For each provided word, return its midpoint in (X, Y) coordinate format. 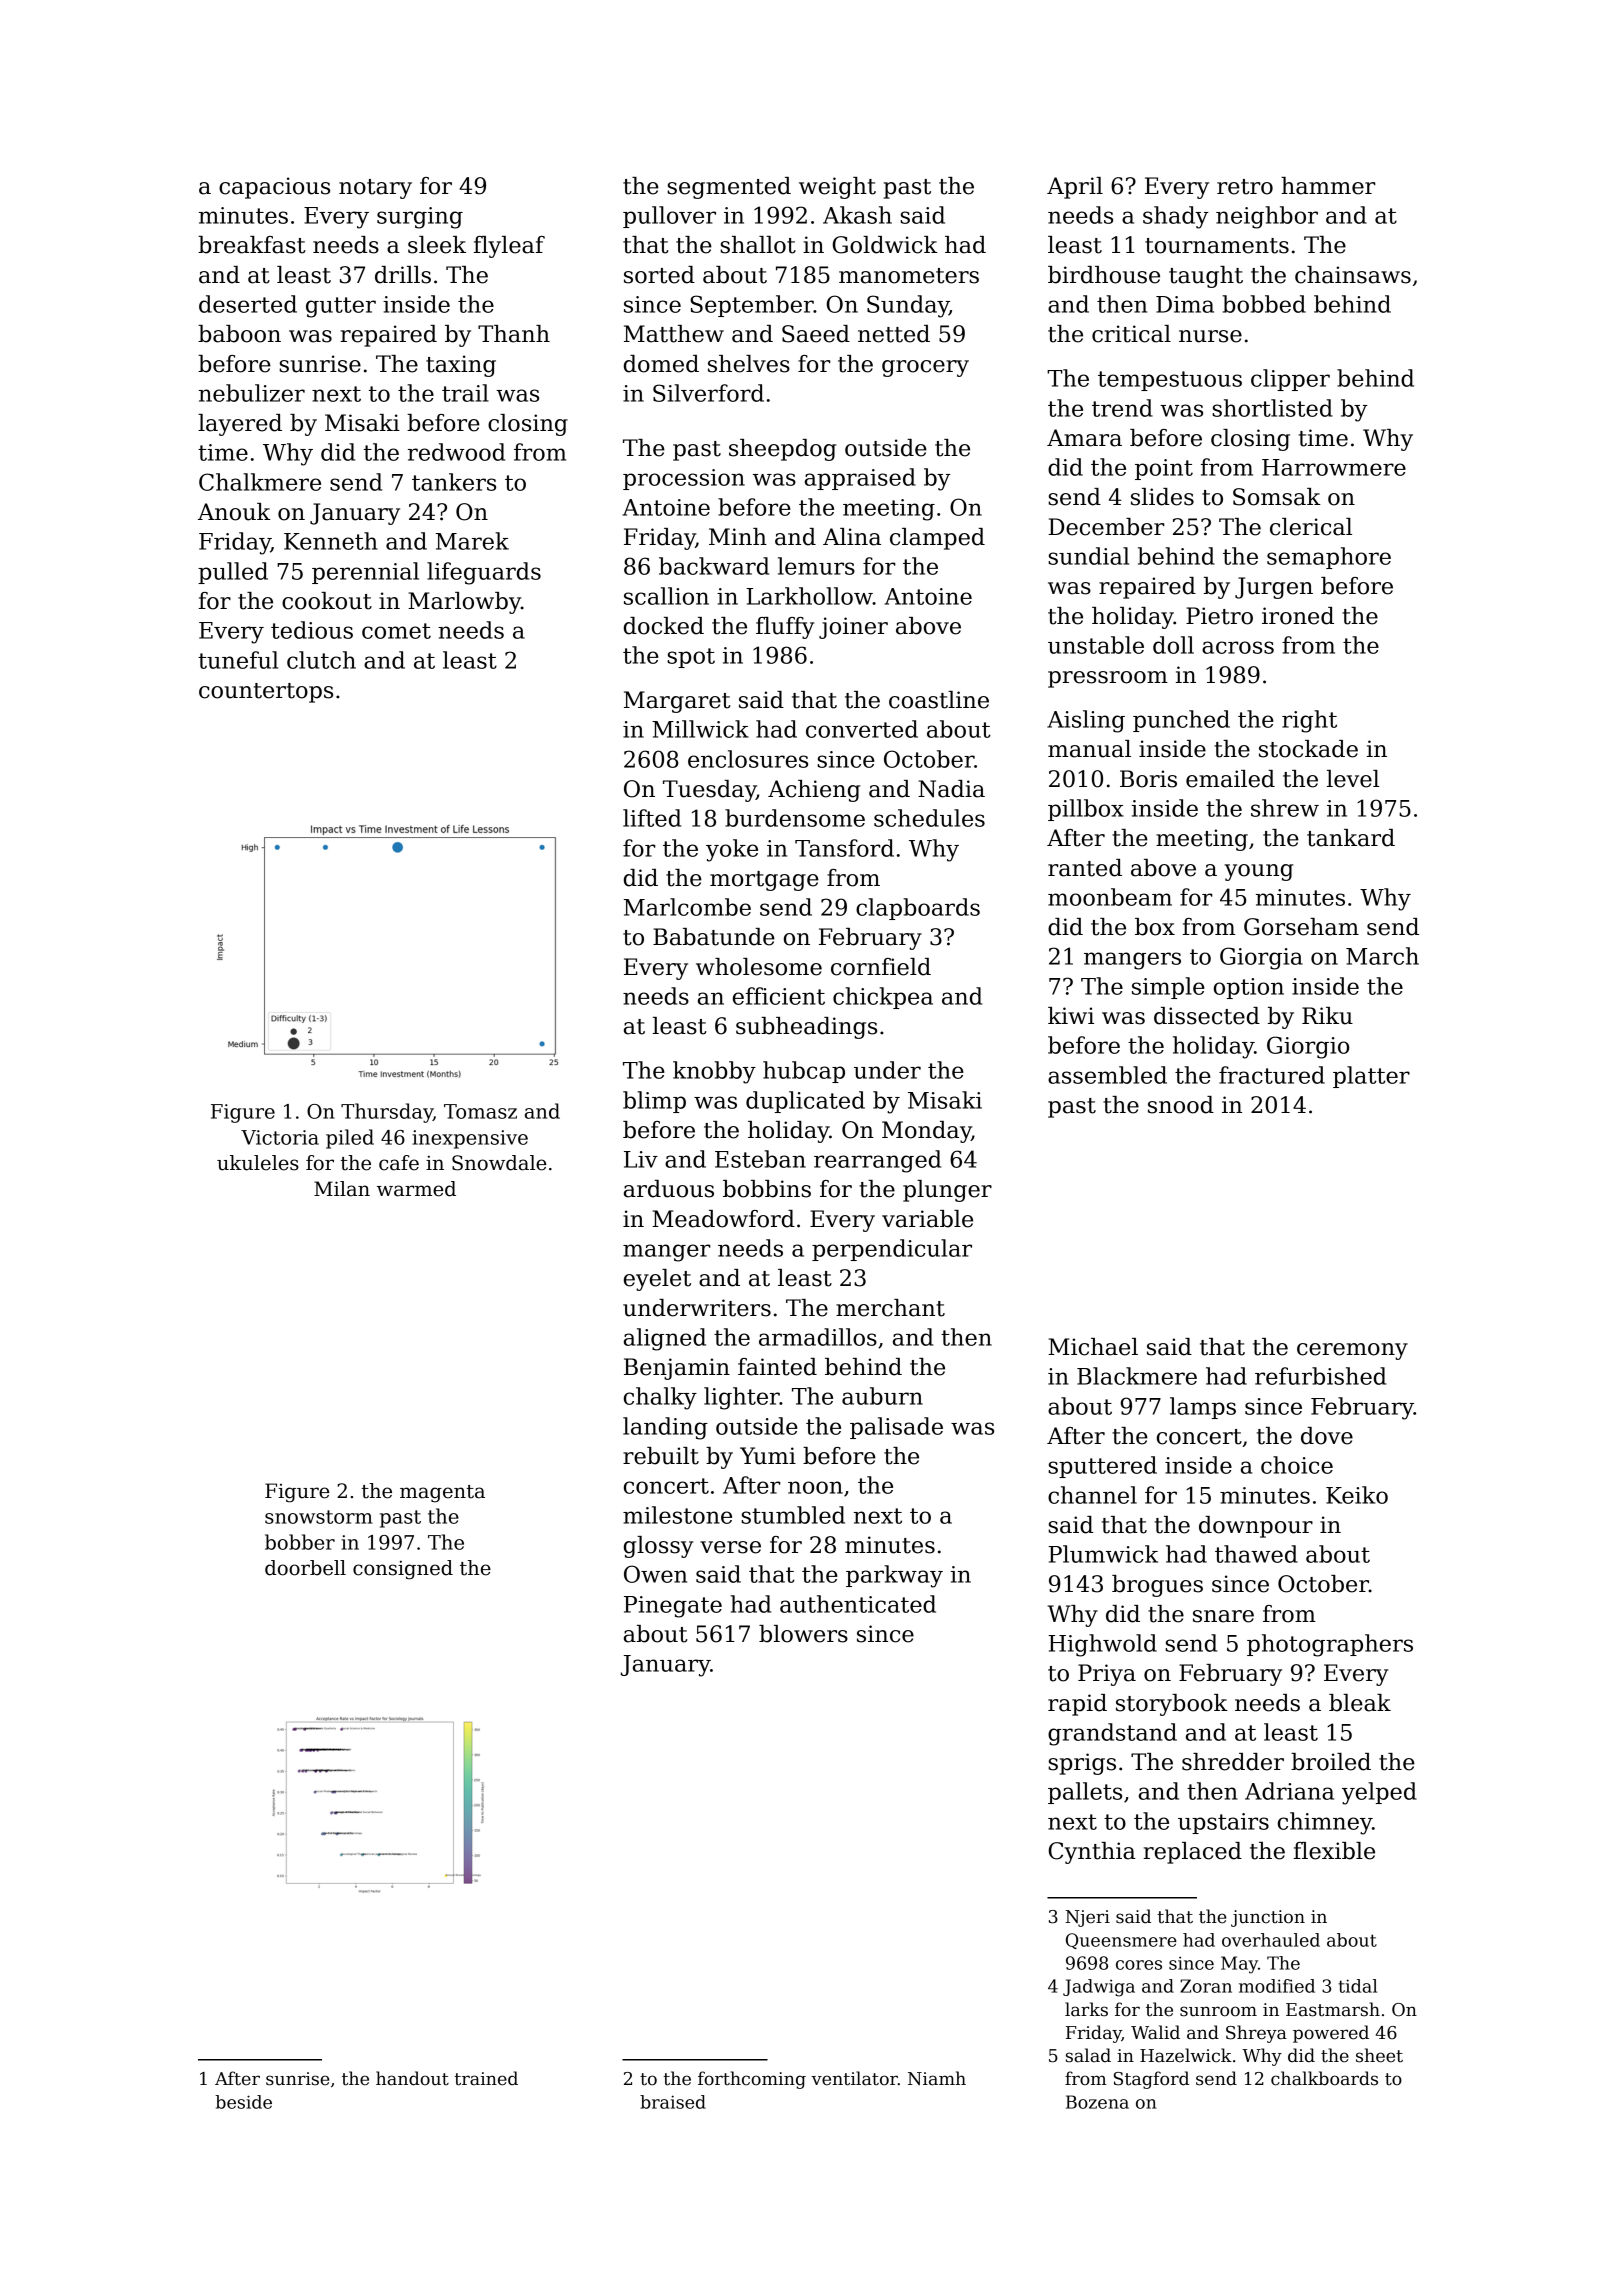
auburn (882, 1396)
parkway (894, 1576)
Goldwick (885, 245)
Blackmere (1137, 1376)
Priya (1107, 1675)
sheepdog (782, 450)
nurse (1210, 336)
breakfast (252, 245)
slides (1162, 497)
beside (243, 2102)
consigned (403, 1570)
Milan (342, 1189)
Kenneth (331, 541)
